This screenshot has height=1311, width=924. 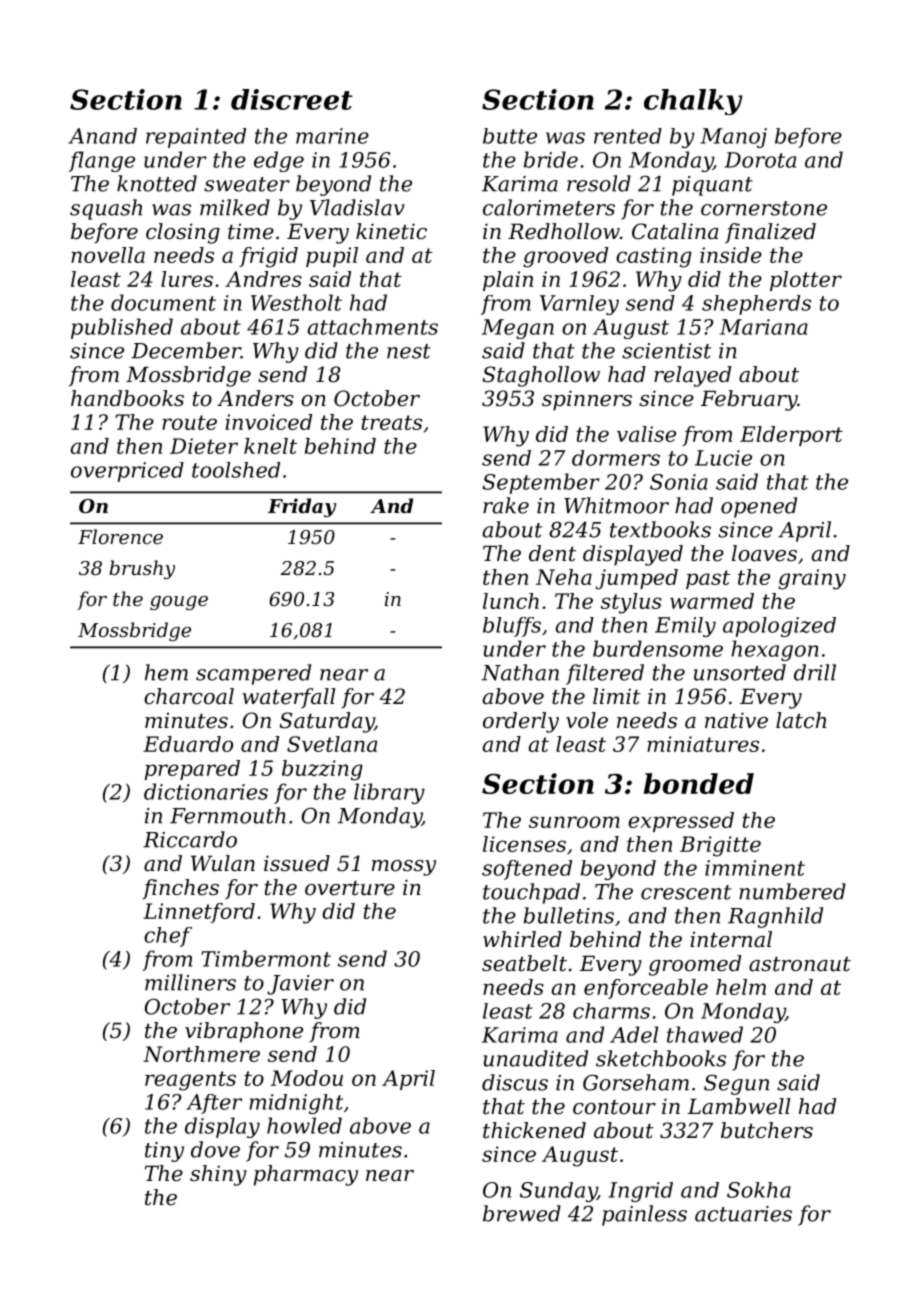 What do you see at coordinates (541, 483) in the screenshot?
I see `September` at bounding box center [541, 483].
